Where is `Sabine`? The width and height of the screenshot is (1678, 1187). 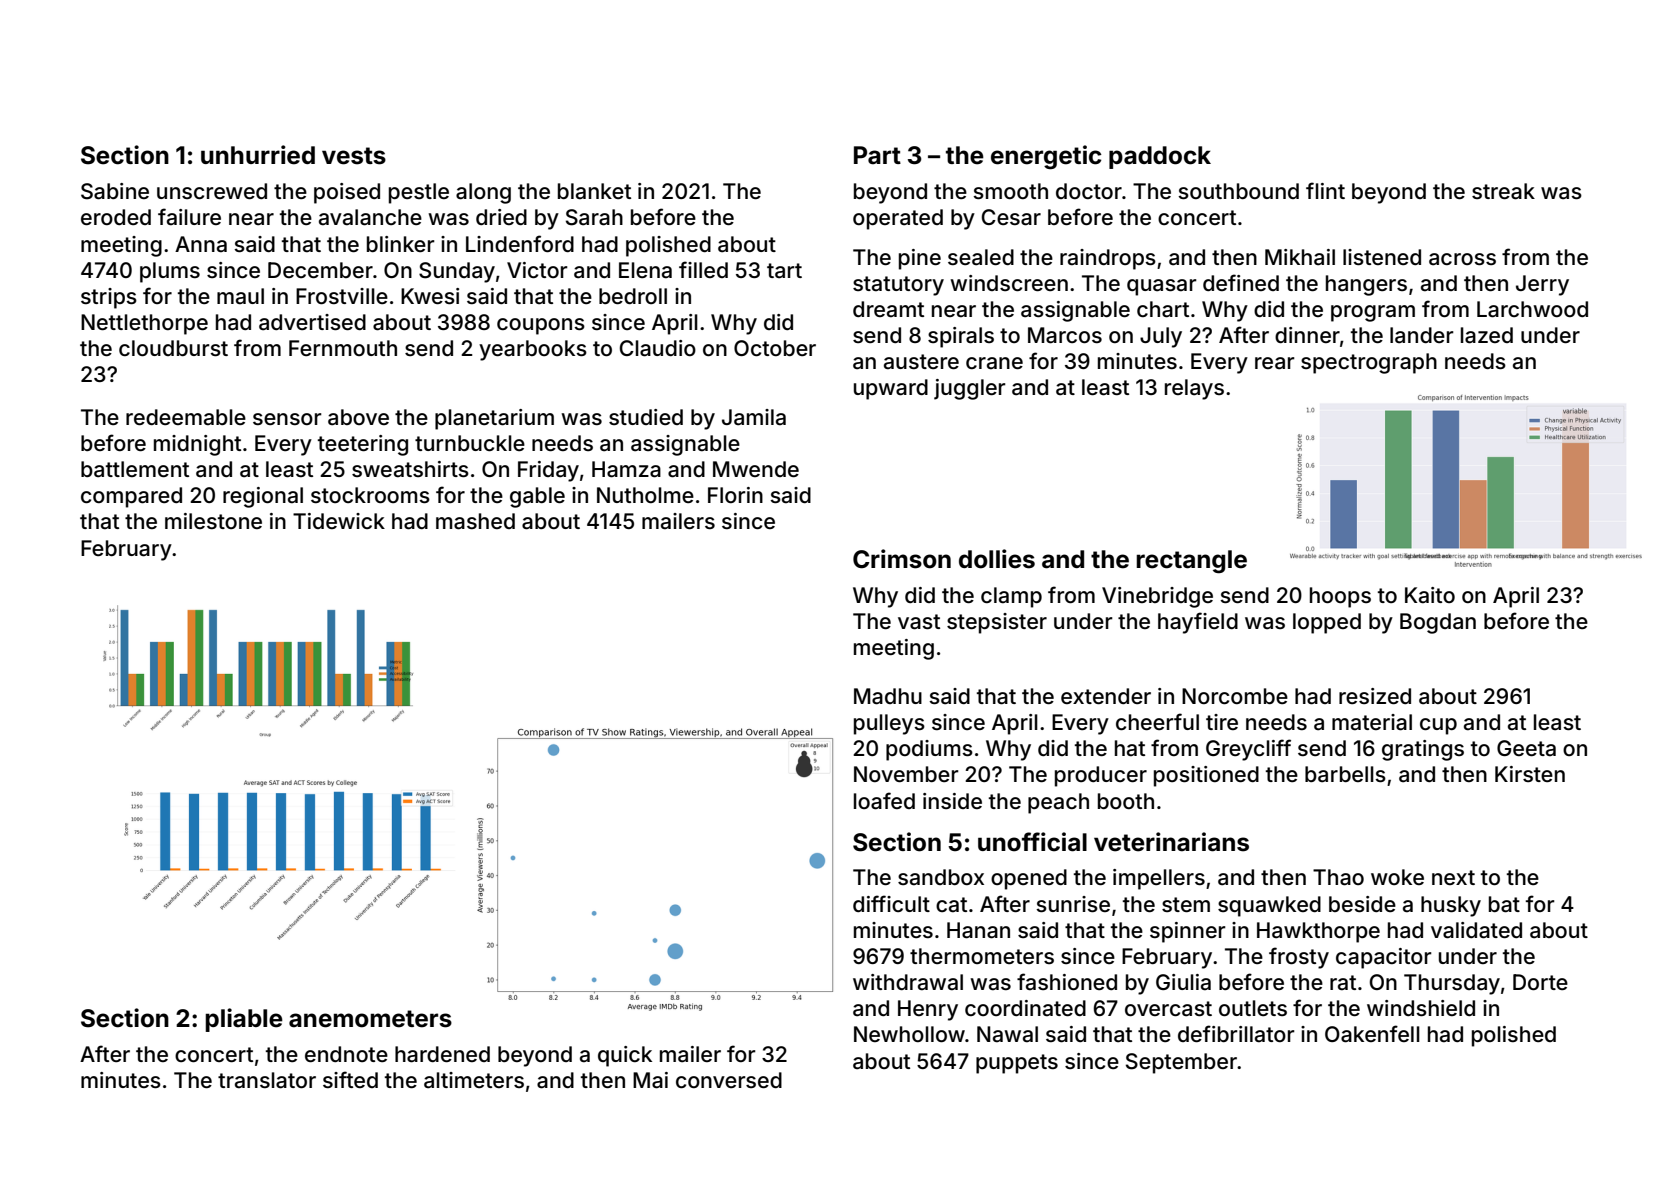
Sabine is located at coordinates (115, 191).
